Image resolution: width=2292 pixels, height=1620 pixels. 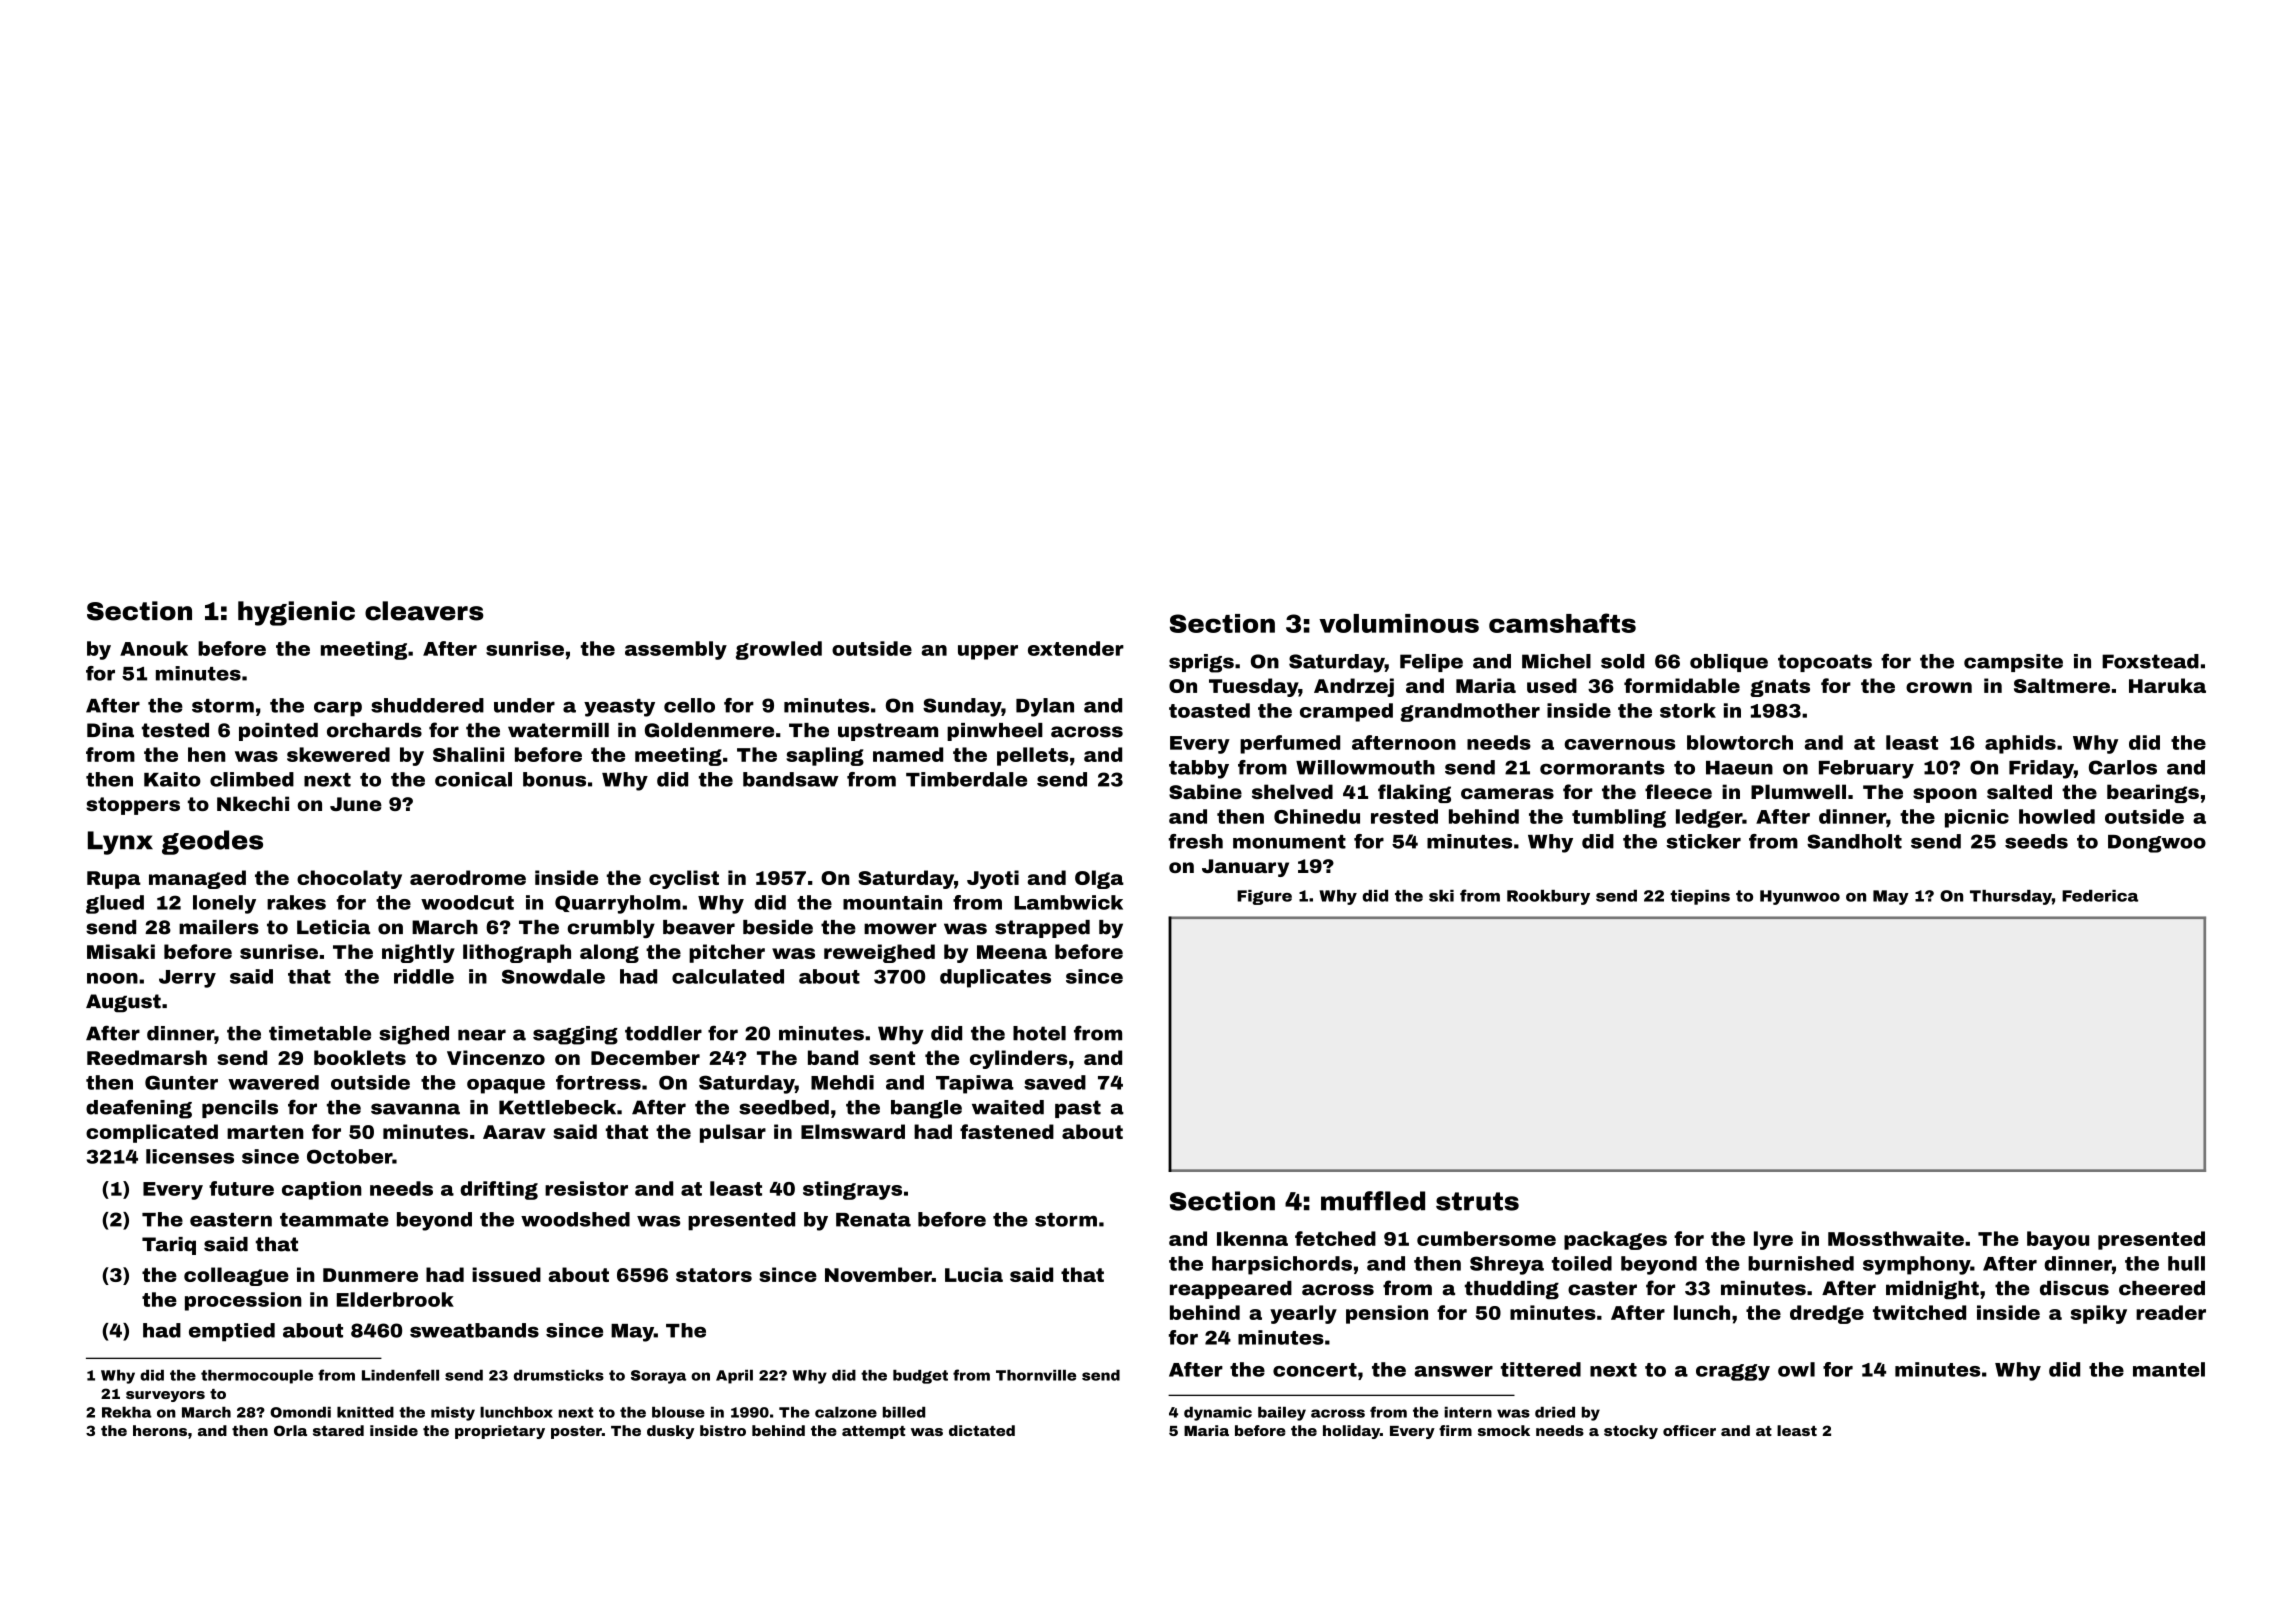 What do you see at coordinates (147, 1057) in the screenshot?
I see `Reedmarsh` at bounding box center [147, 1057].
